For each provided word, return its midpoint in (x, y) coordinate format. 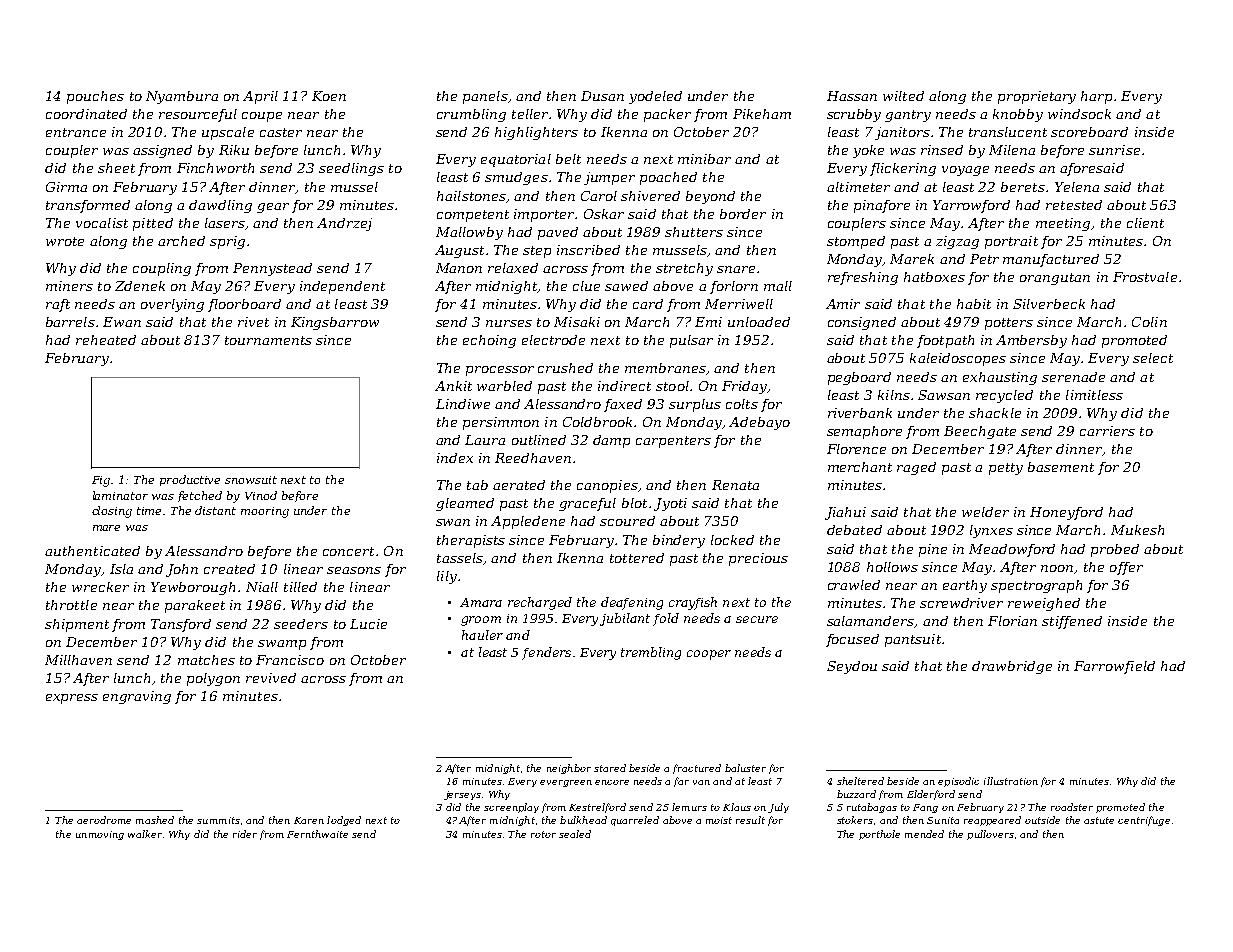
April (260, 97)
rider (245, 834)
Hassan (852, 96)
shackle (995, 413)
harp (1096, 97)
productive (190, 480)
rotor (543, 834)
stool (672, 386)
